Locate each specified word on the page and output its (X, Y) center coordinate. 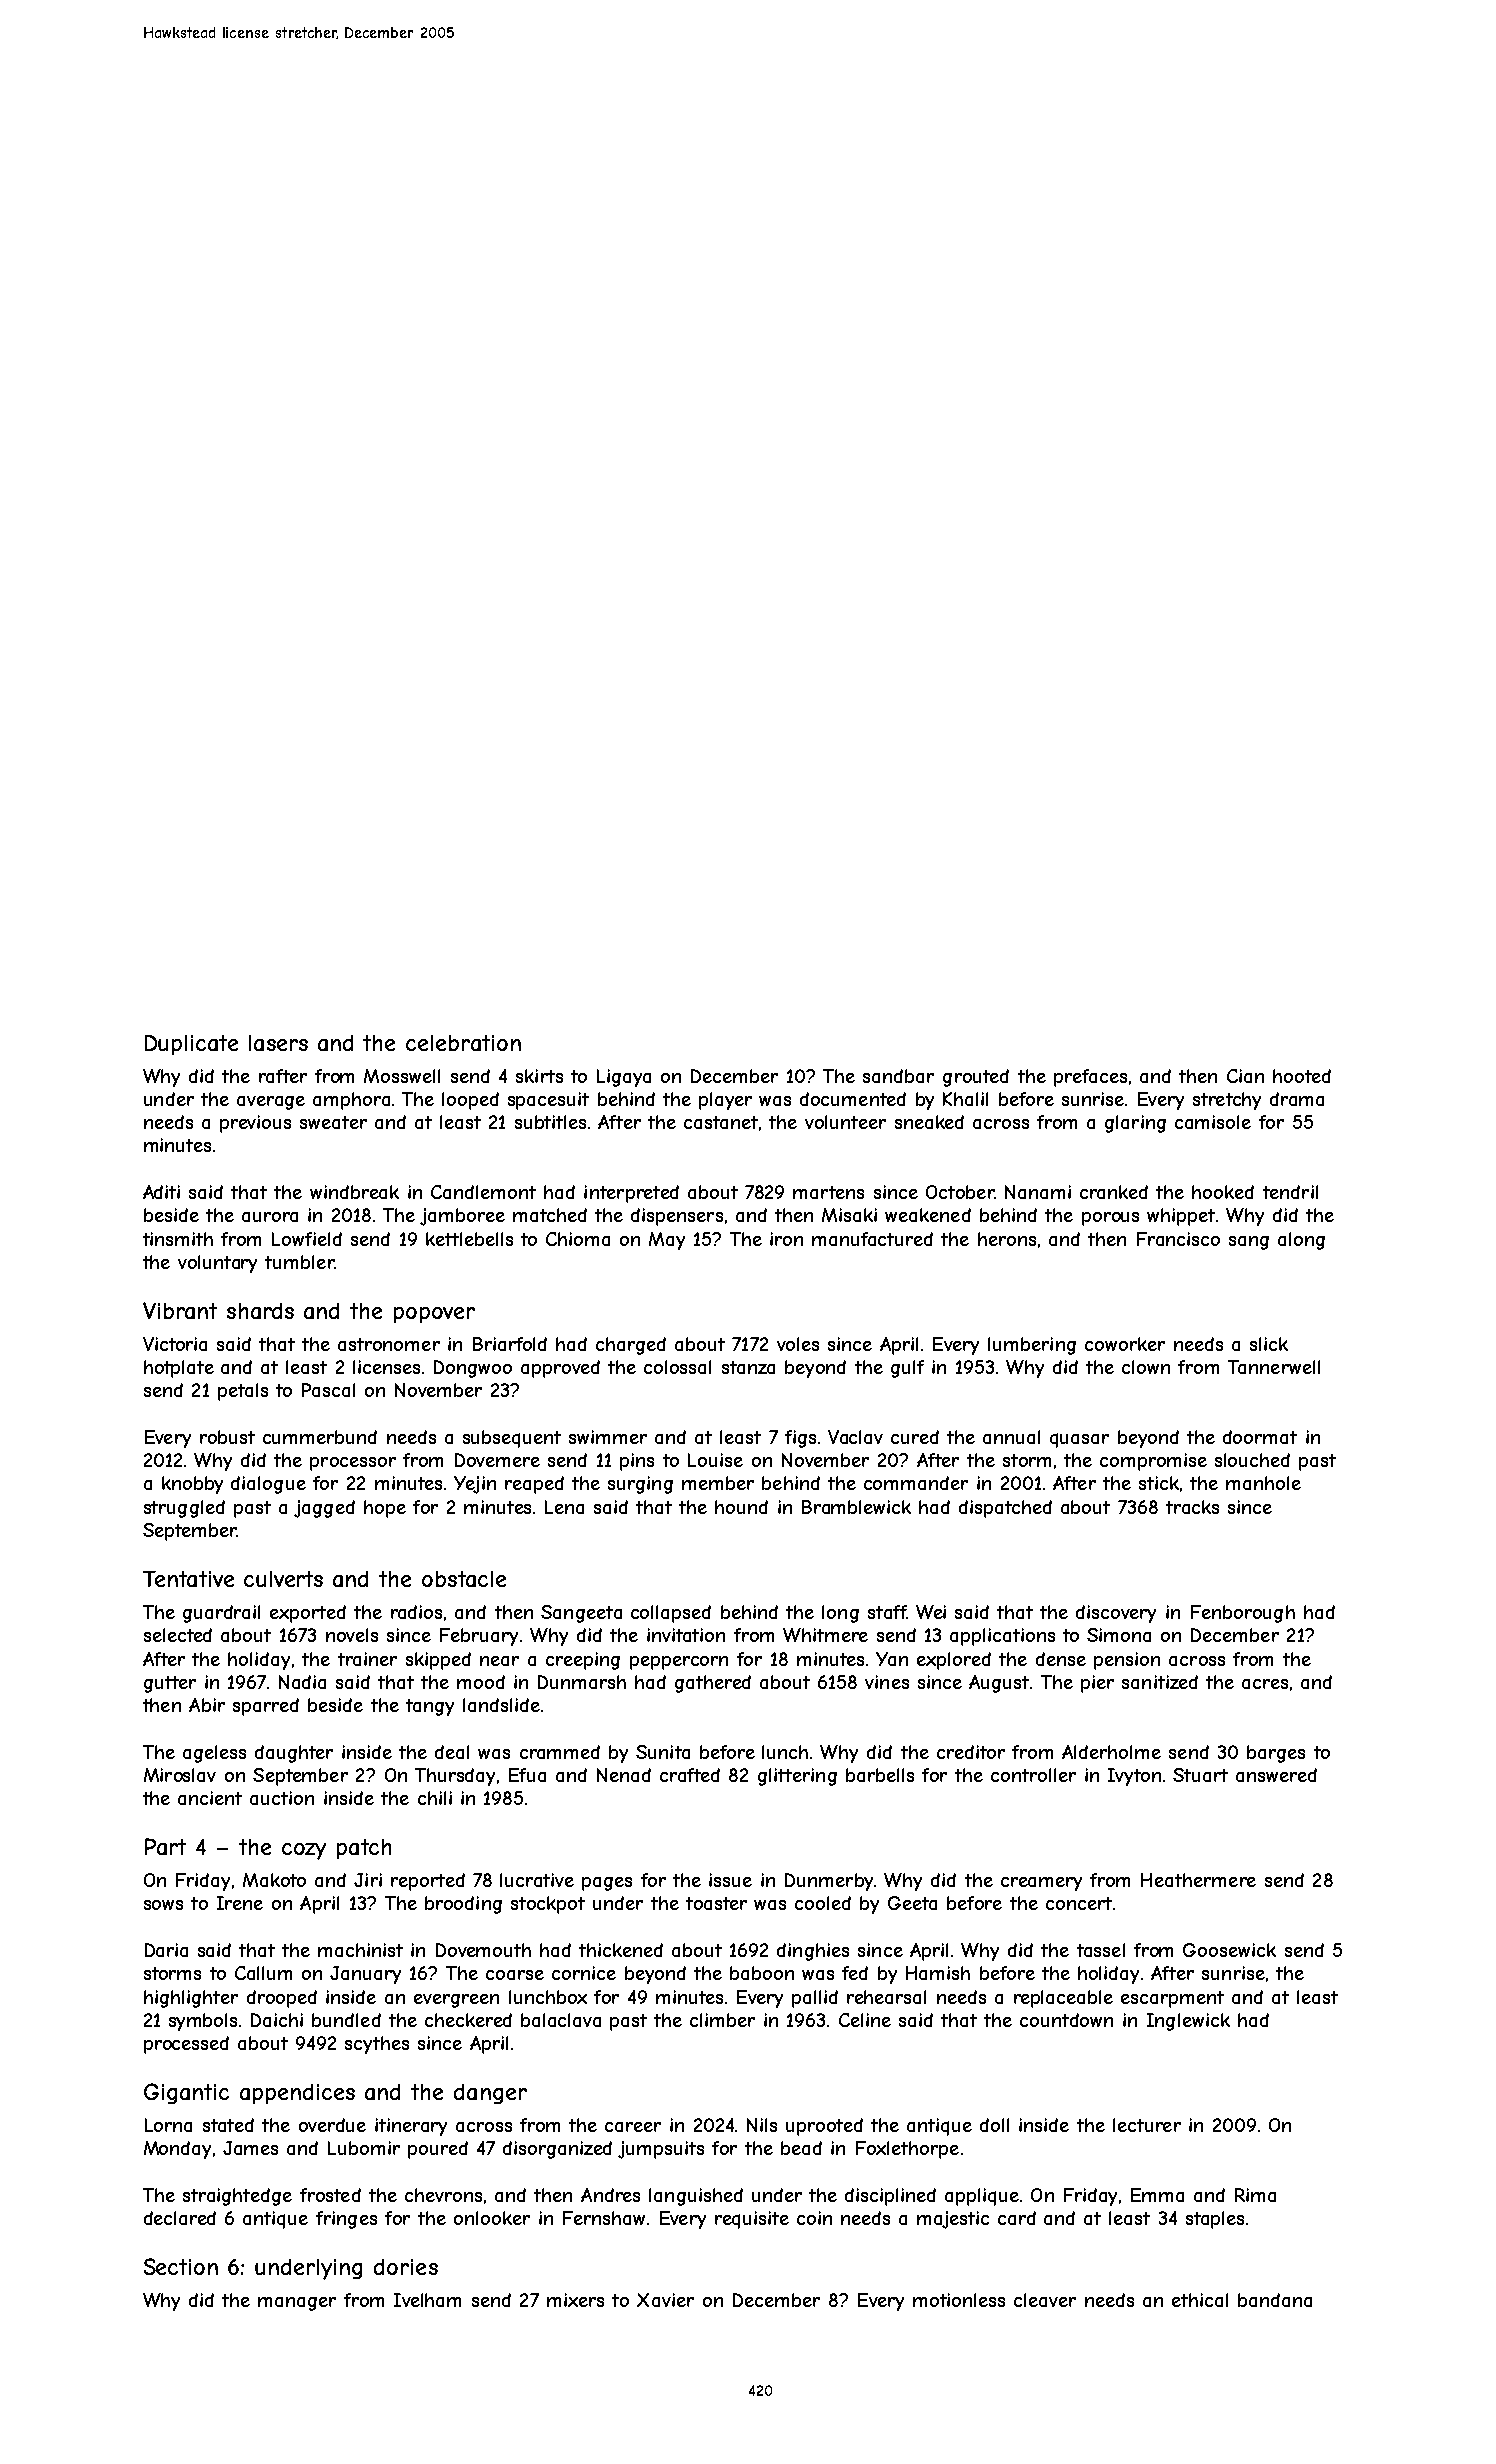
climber (722, 2020)
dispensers (677, 1217)
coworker (1125, 1344)
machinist (360, 1950)
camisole (1213, 1122)
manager (297, 2304)
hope (385, 1509)
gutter (170, 1684)
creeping (583, 1661)
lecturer (1147, 2125)
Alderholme (1111, 1752)
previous (255, 1124)
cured (915, 1437)
